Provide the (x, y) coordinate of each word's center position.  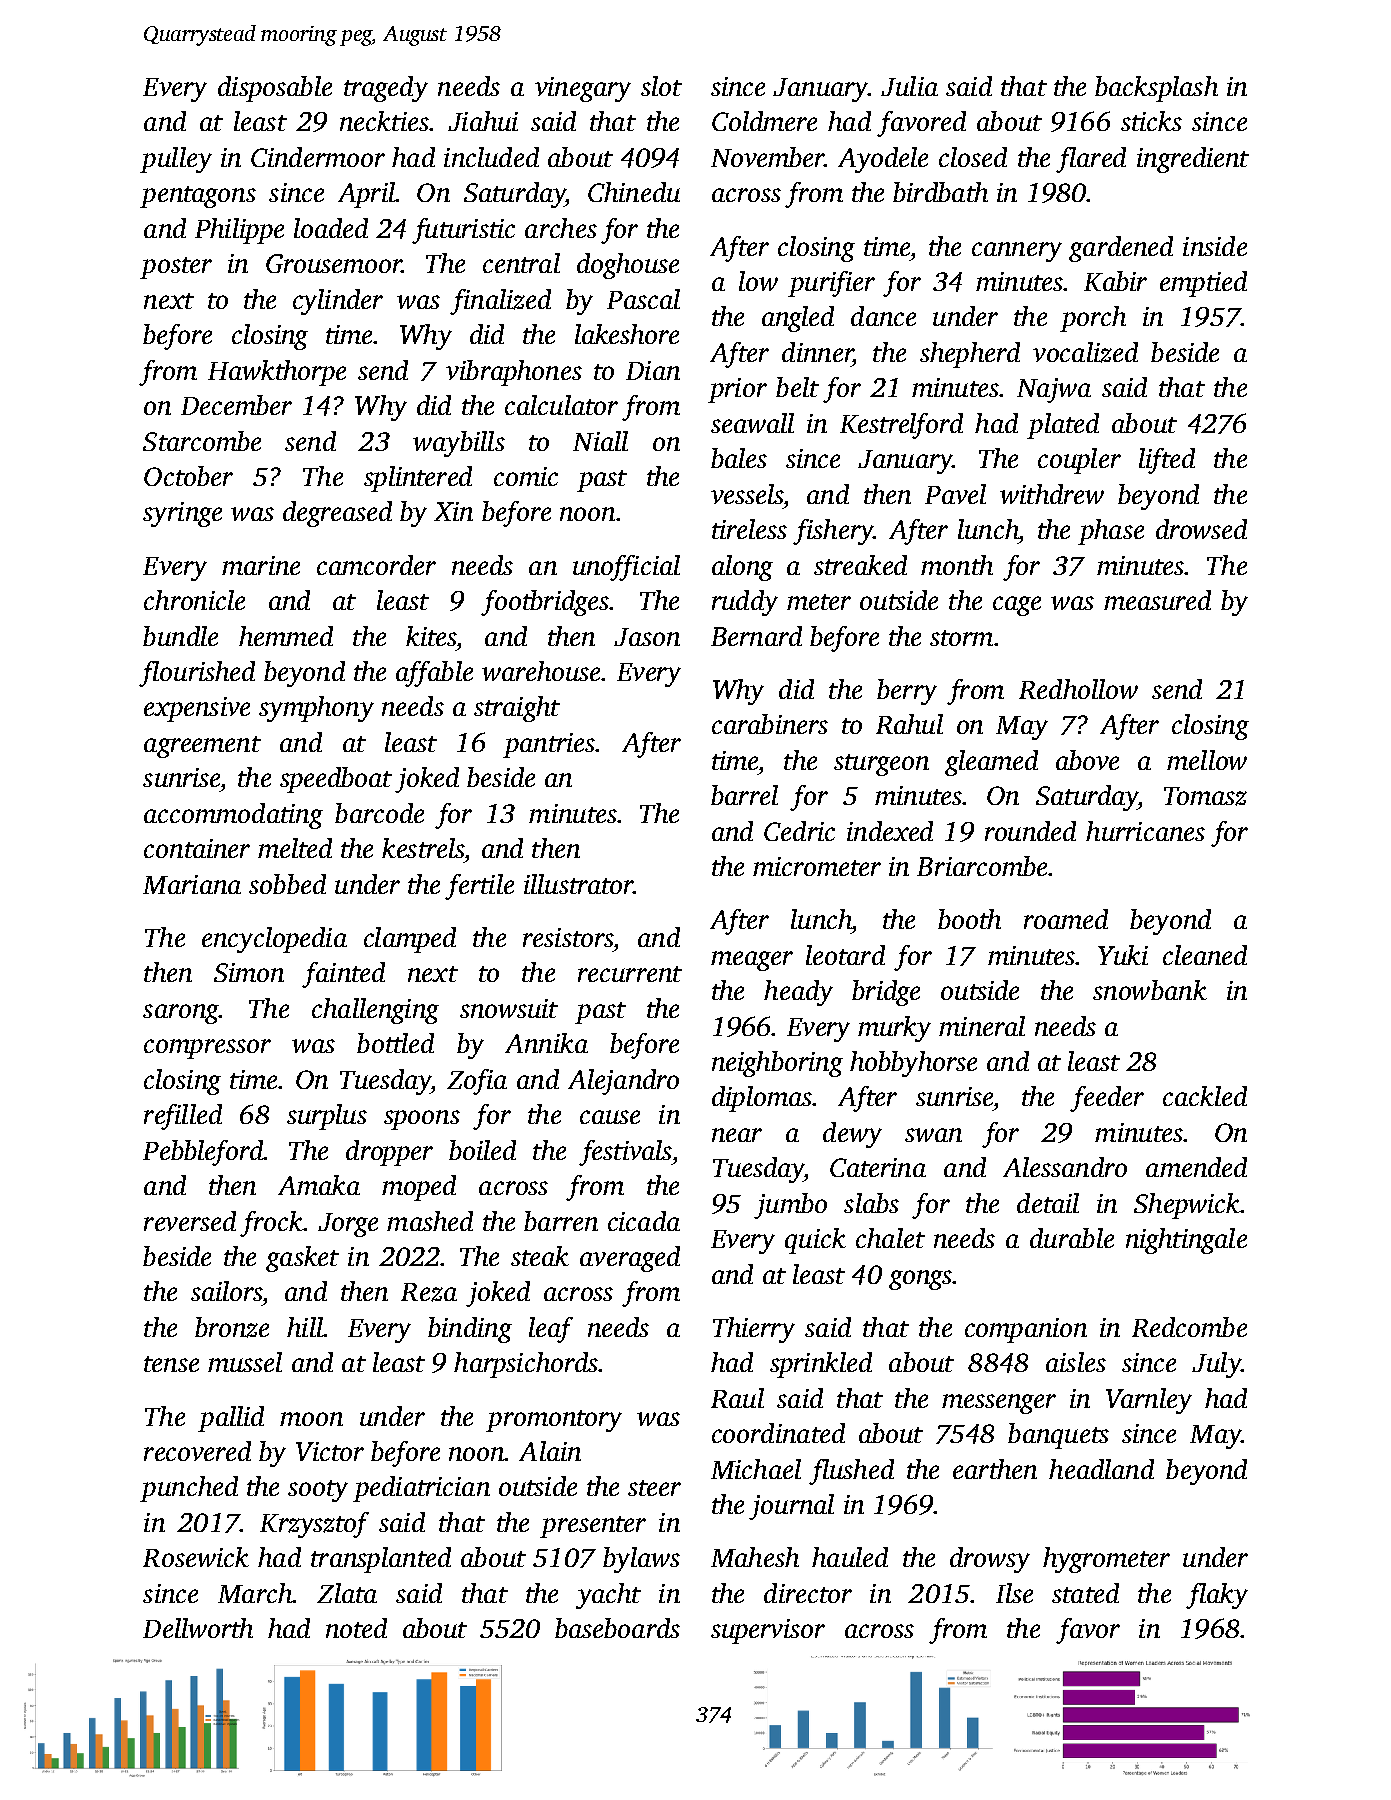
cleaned (1205, 955)
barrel (744, 795)
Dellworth (198, 1628)
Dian (653, 370)
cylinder (338, 302)
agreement (202, 747)
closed (973, 157)
